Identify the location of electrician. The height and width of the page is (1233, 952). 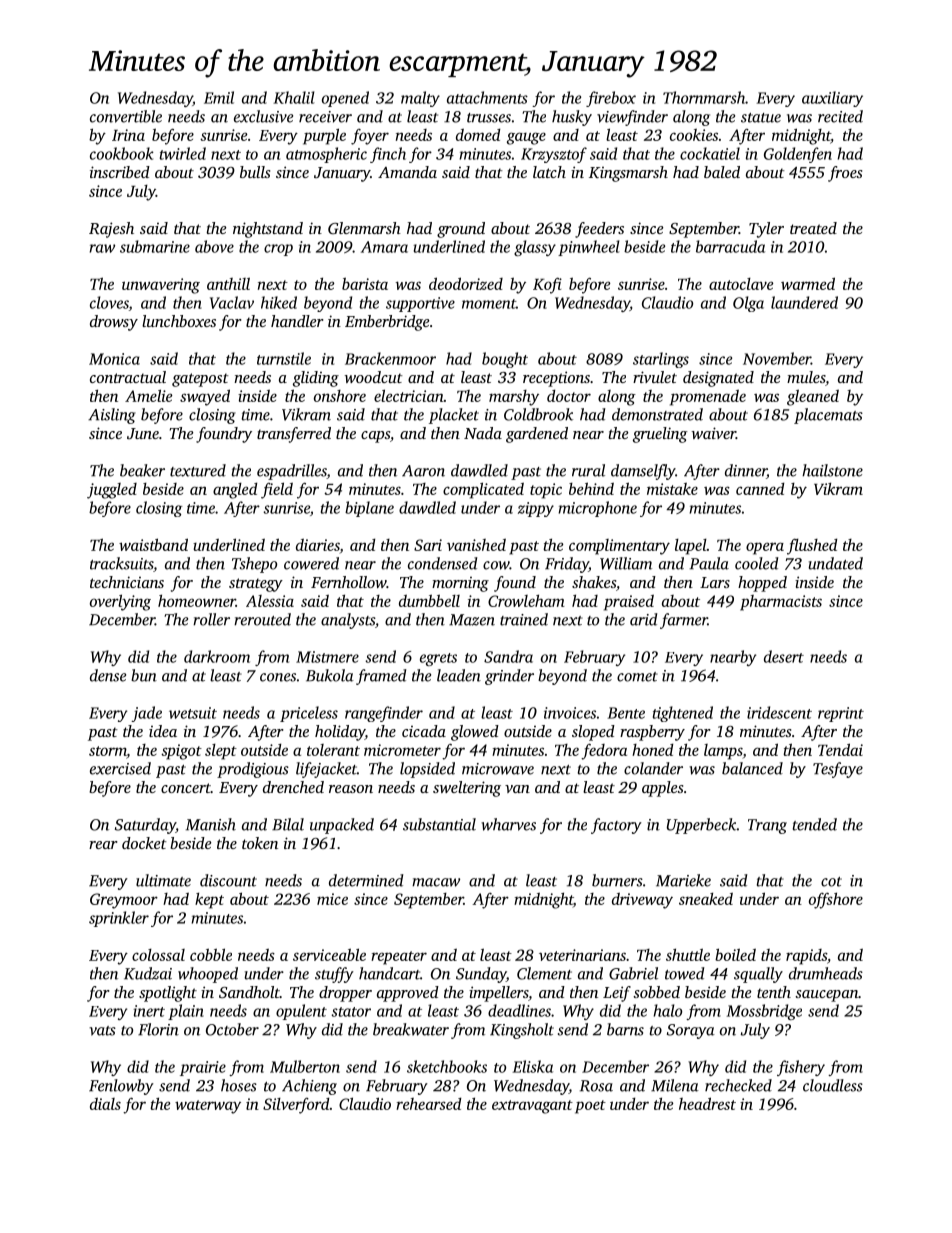
(409, 395).
